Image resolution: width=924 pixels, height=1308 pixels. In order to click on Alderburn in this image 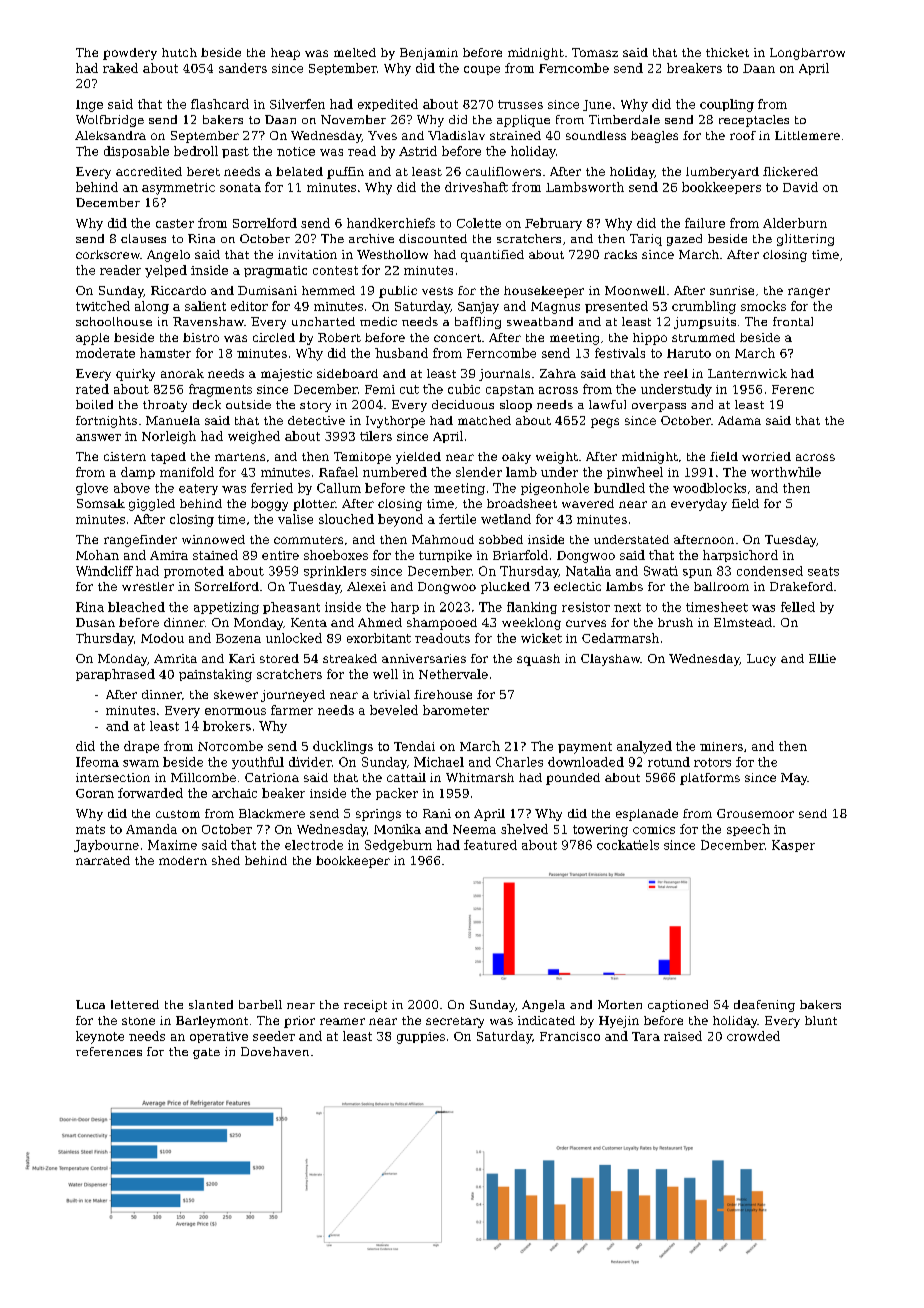, I will do `click(795, 223)`.
